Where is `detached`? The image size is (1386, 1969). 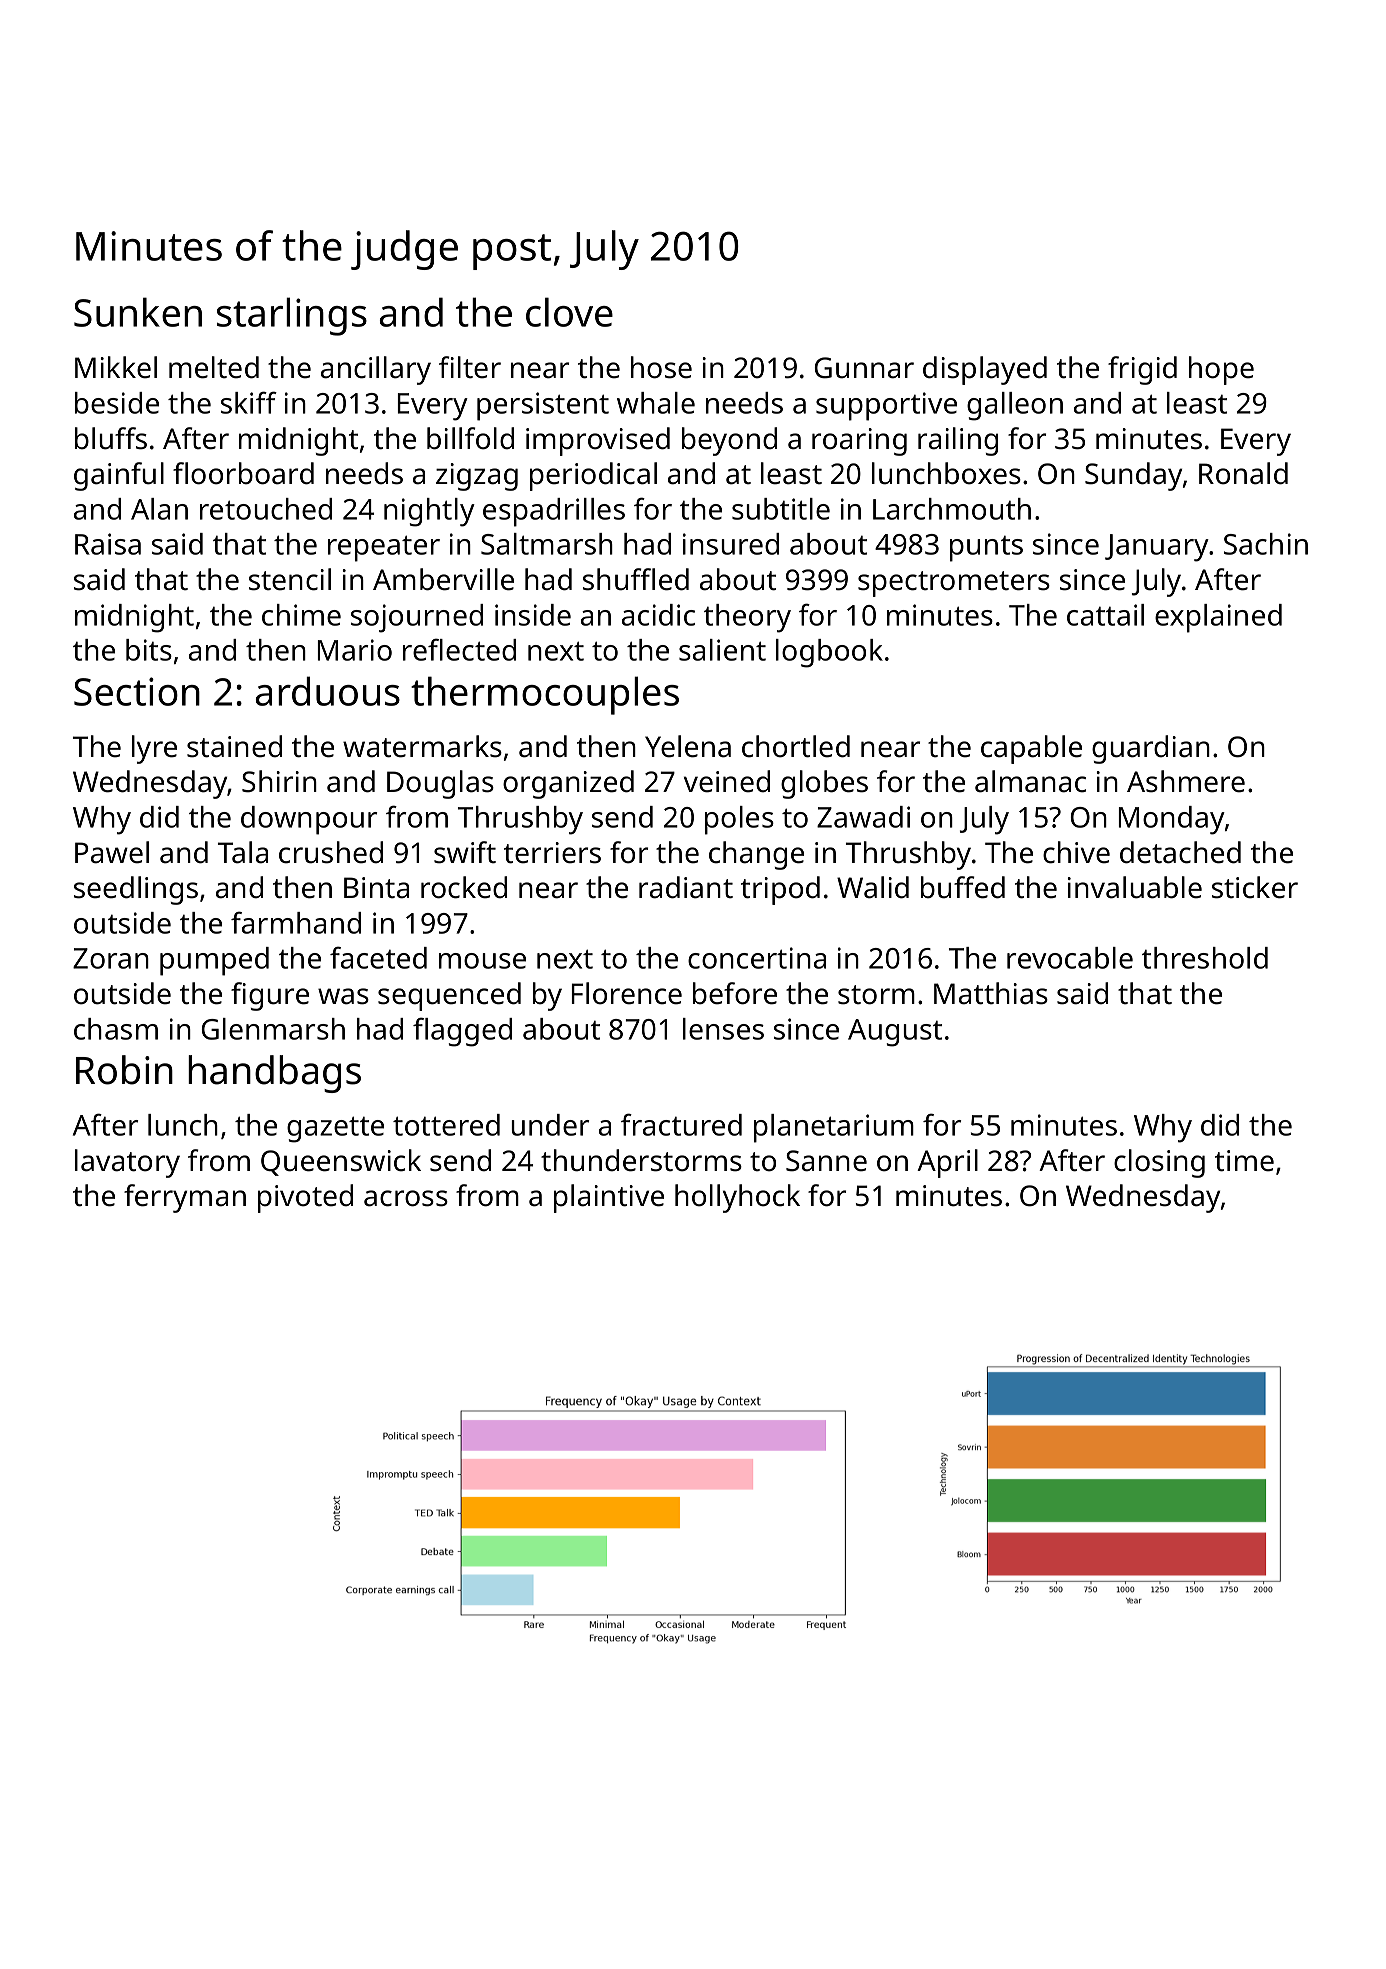 detached is located at coordinates (1180, 852).
